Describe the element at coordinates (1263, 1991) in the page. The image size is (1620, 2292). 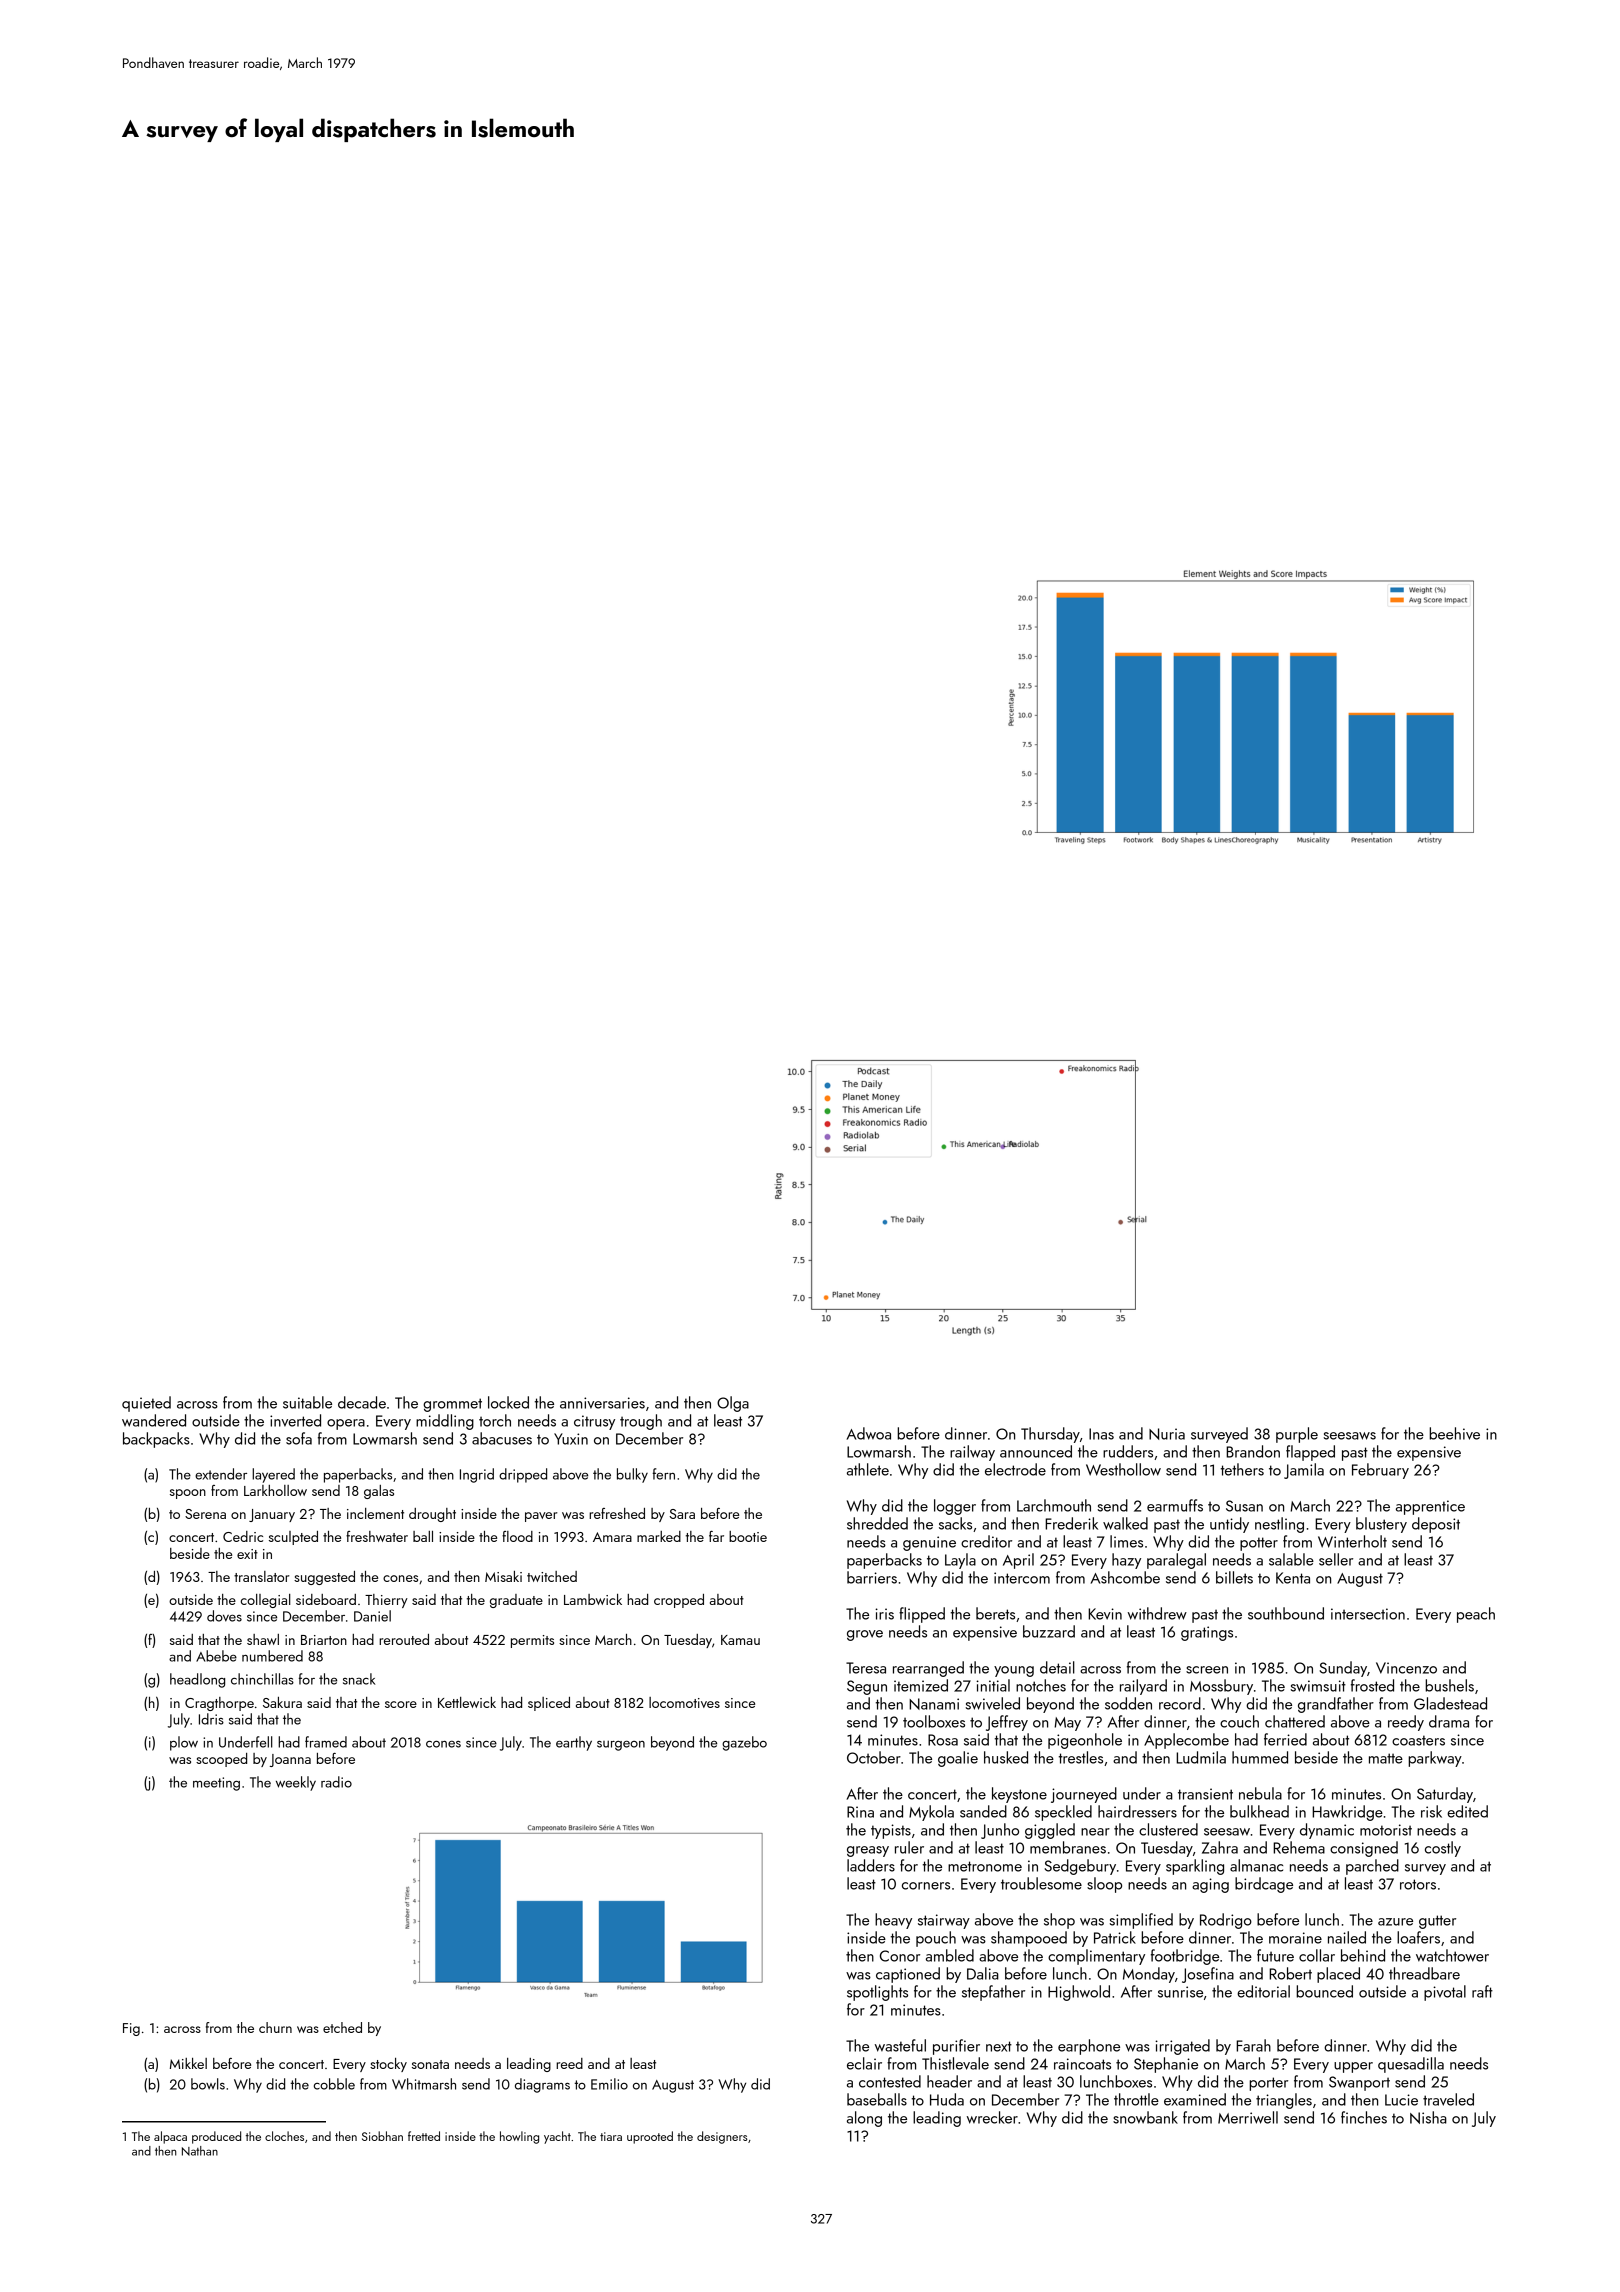
I see `editorial` at that location.
